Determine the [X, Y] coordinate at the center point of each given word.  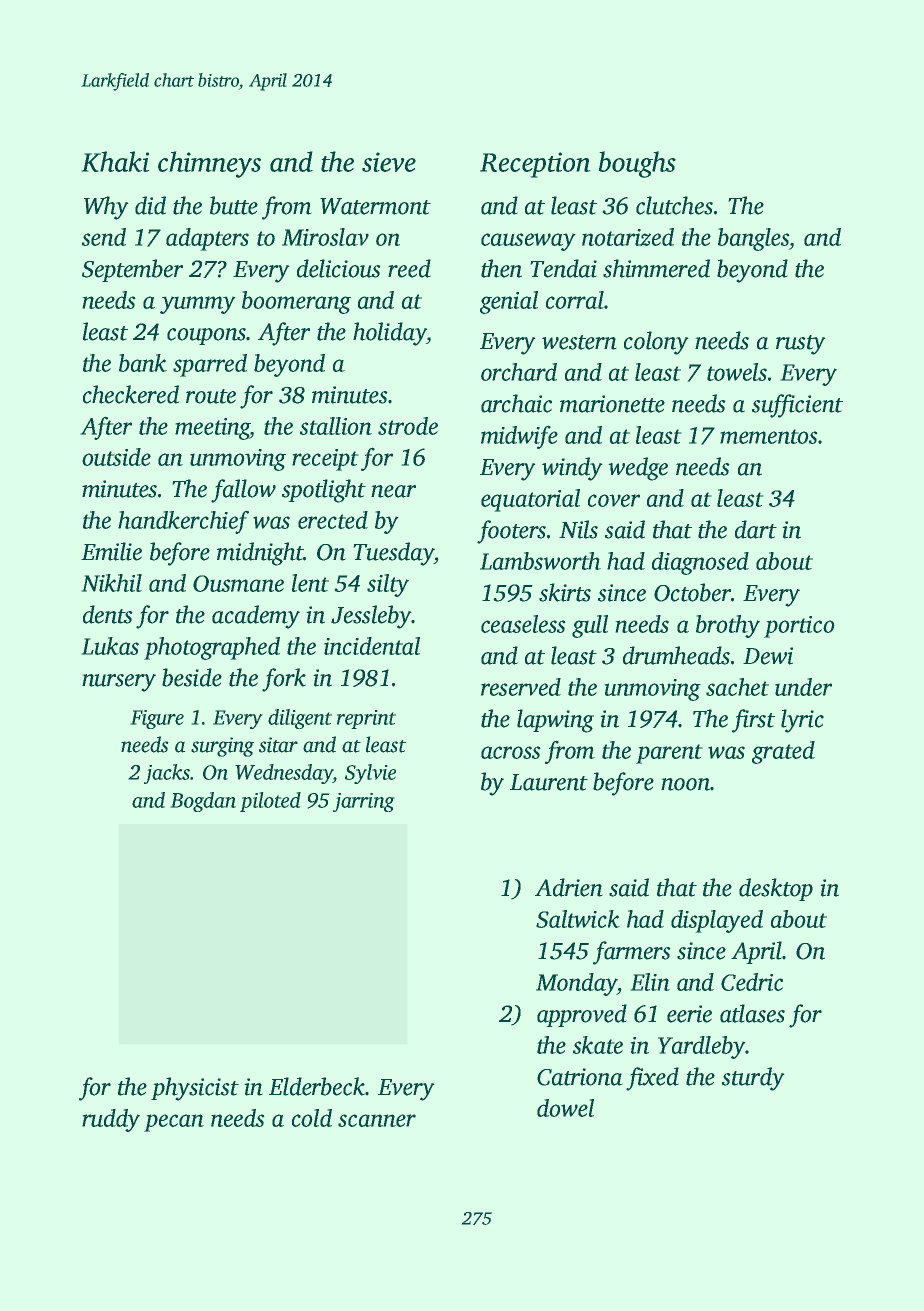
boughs [637, 164]
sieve [389, 162]
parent [669, 754]
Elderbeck [317, 1086]
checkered [131, 394]
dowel [565, 1108]
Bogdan [203, 802]
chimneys [209, 164]
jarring [363, 802]
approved [582, 1015]
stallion [336, 426]
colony [656, 343]
